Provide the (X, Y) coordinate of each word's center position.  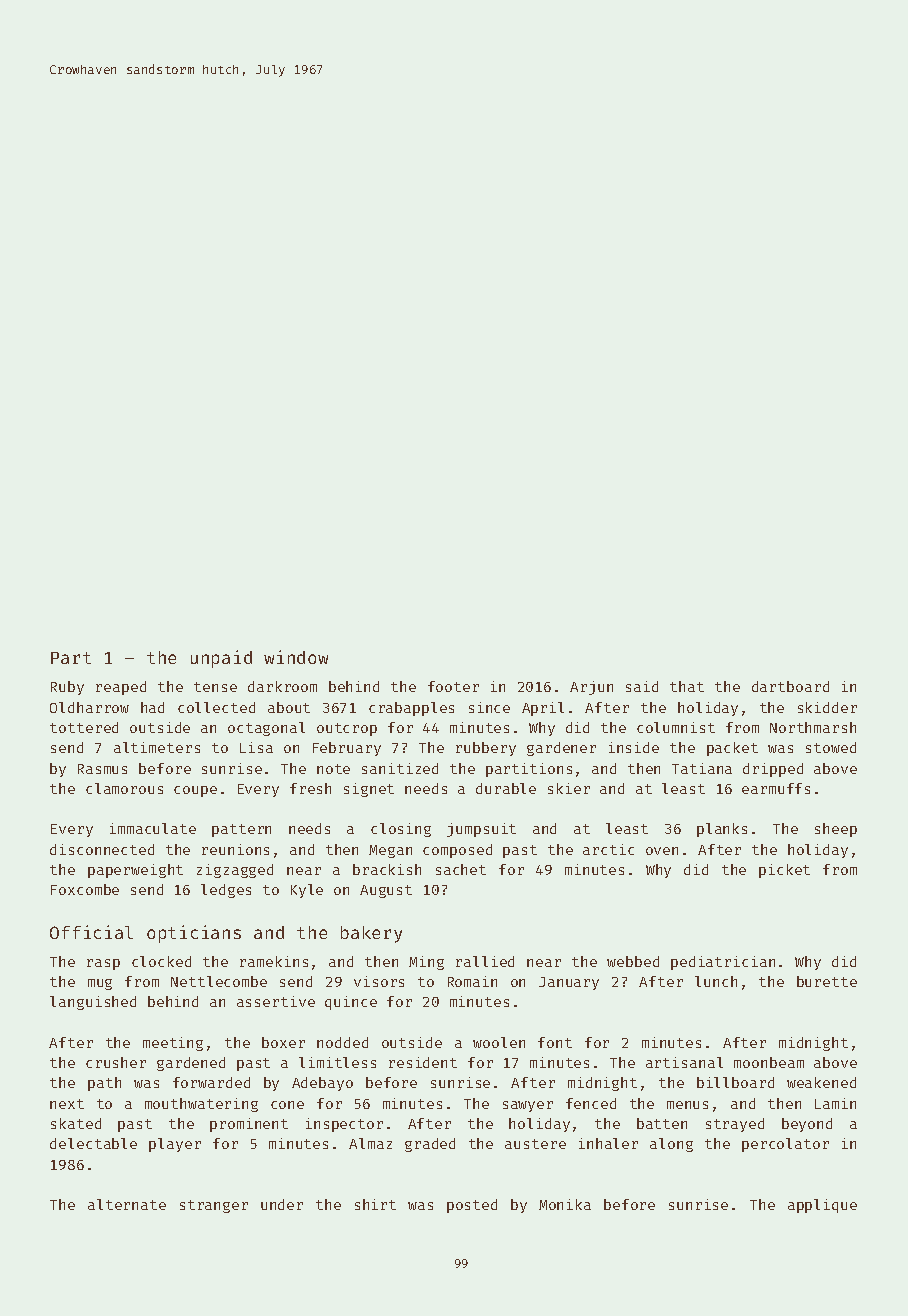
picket (784, 871)
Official (91, 932)
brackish (387, 869)
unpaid (221, 659)
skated (76, 1123)
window (296, 657)
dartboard (790, 686)
